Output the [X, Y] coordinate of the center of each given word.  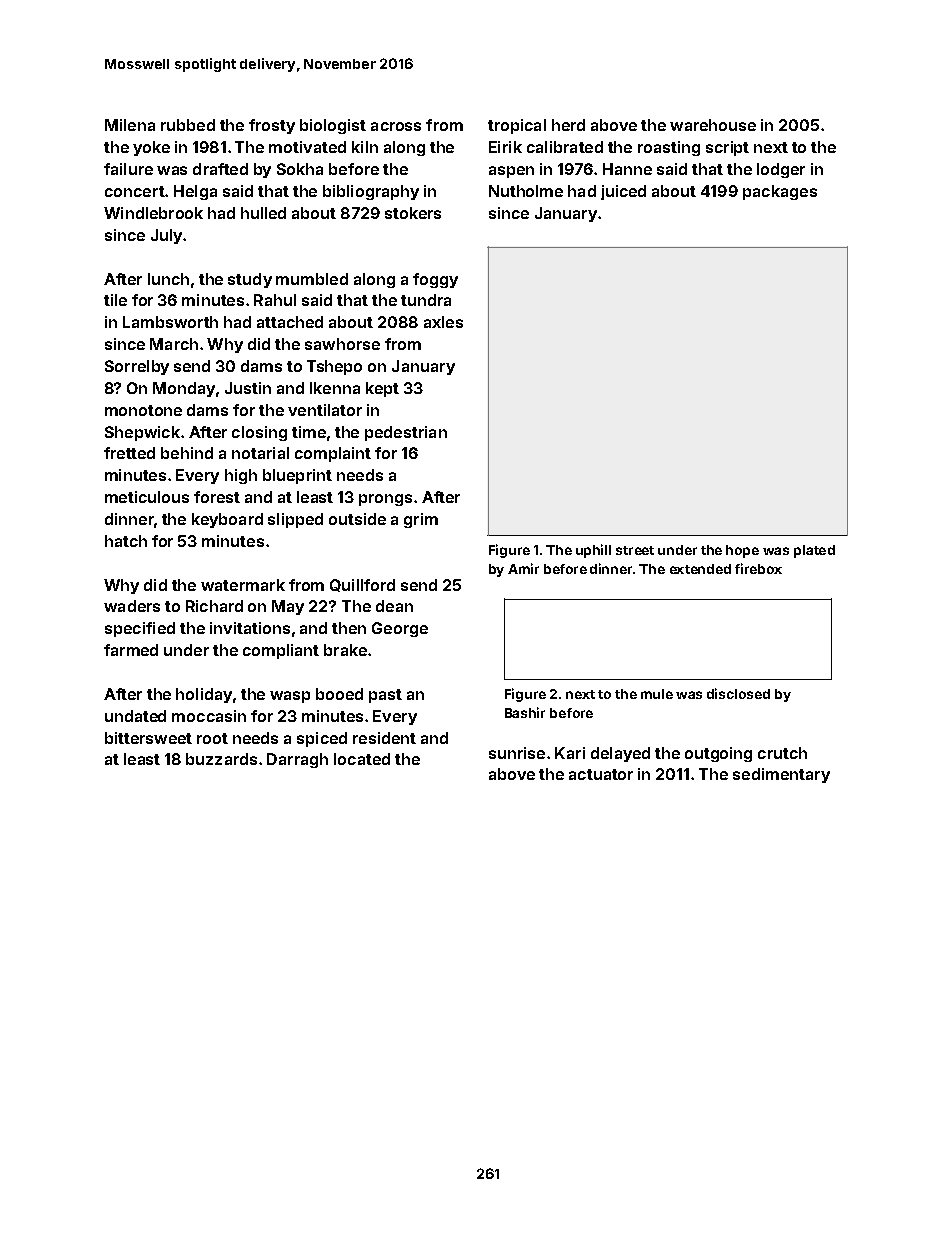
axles [443, 322]
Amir [523, 568]
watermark [243, 585]
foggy [435, 280]
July [166, 236]
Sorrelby [137, 367]
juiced [623, 192]
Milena [130, 125]
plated [814, 551]
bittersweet [148, 738]
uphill [593, 551]
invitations [250, 628]
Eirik [505, 147]
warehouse [713, 125]
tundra [426, 300]
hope [742, 551]
